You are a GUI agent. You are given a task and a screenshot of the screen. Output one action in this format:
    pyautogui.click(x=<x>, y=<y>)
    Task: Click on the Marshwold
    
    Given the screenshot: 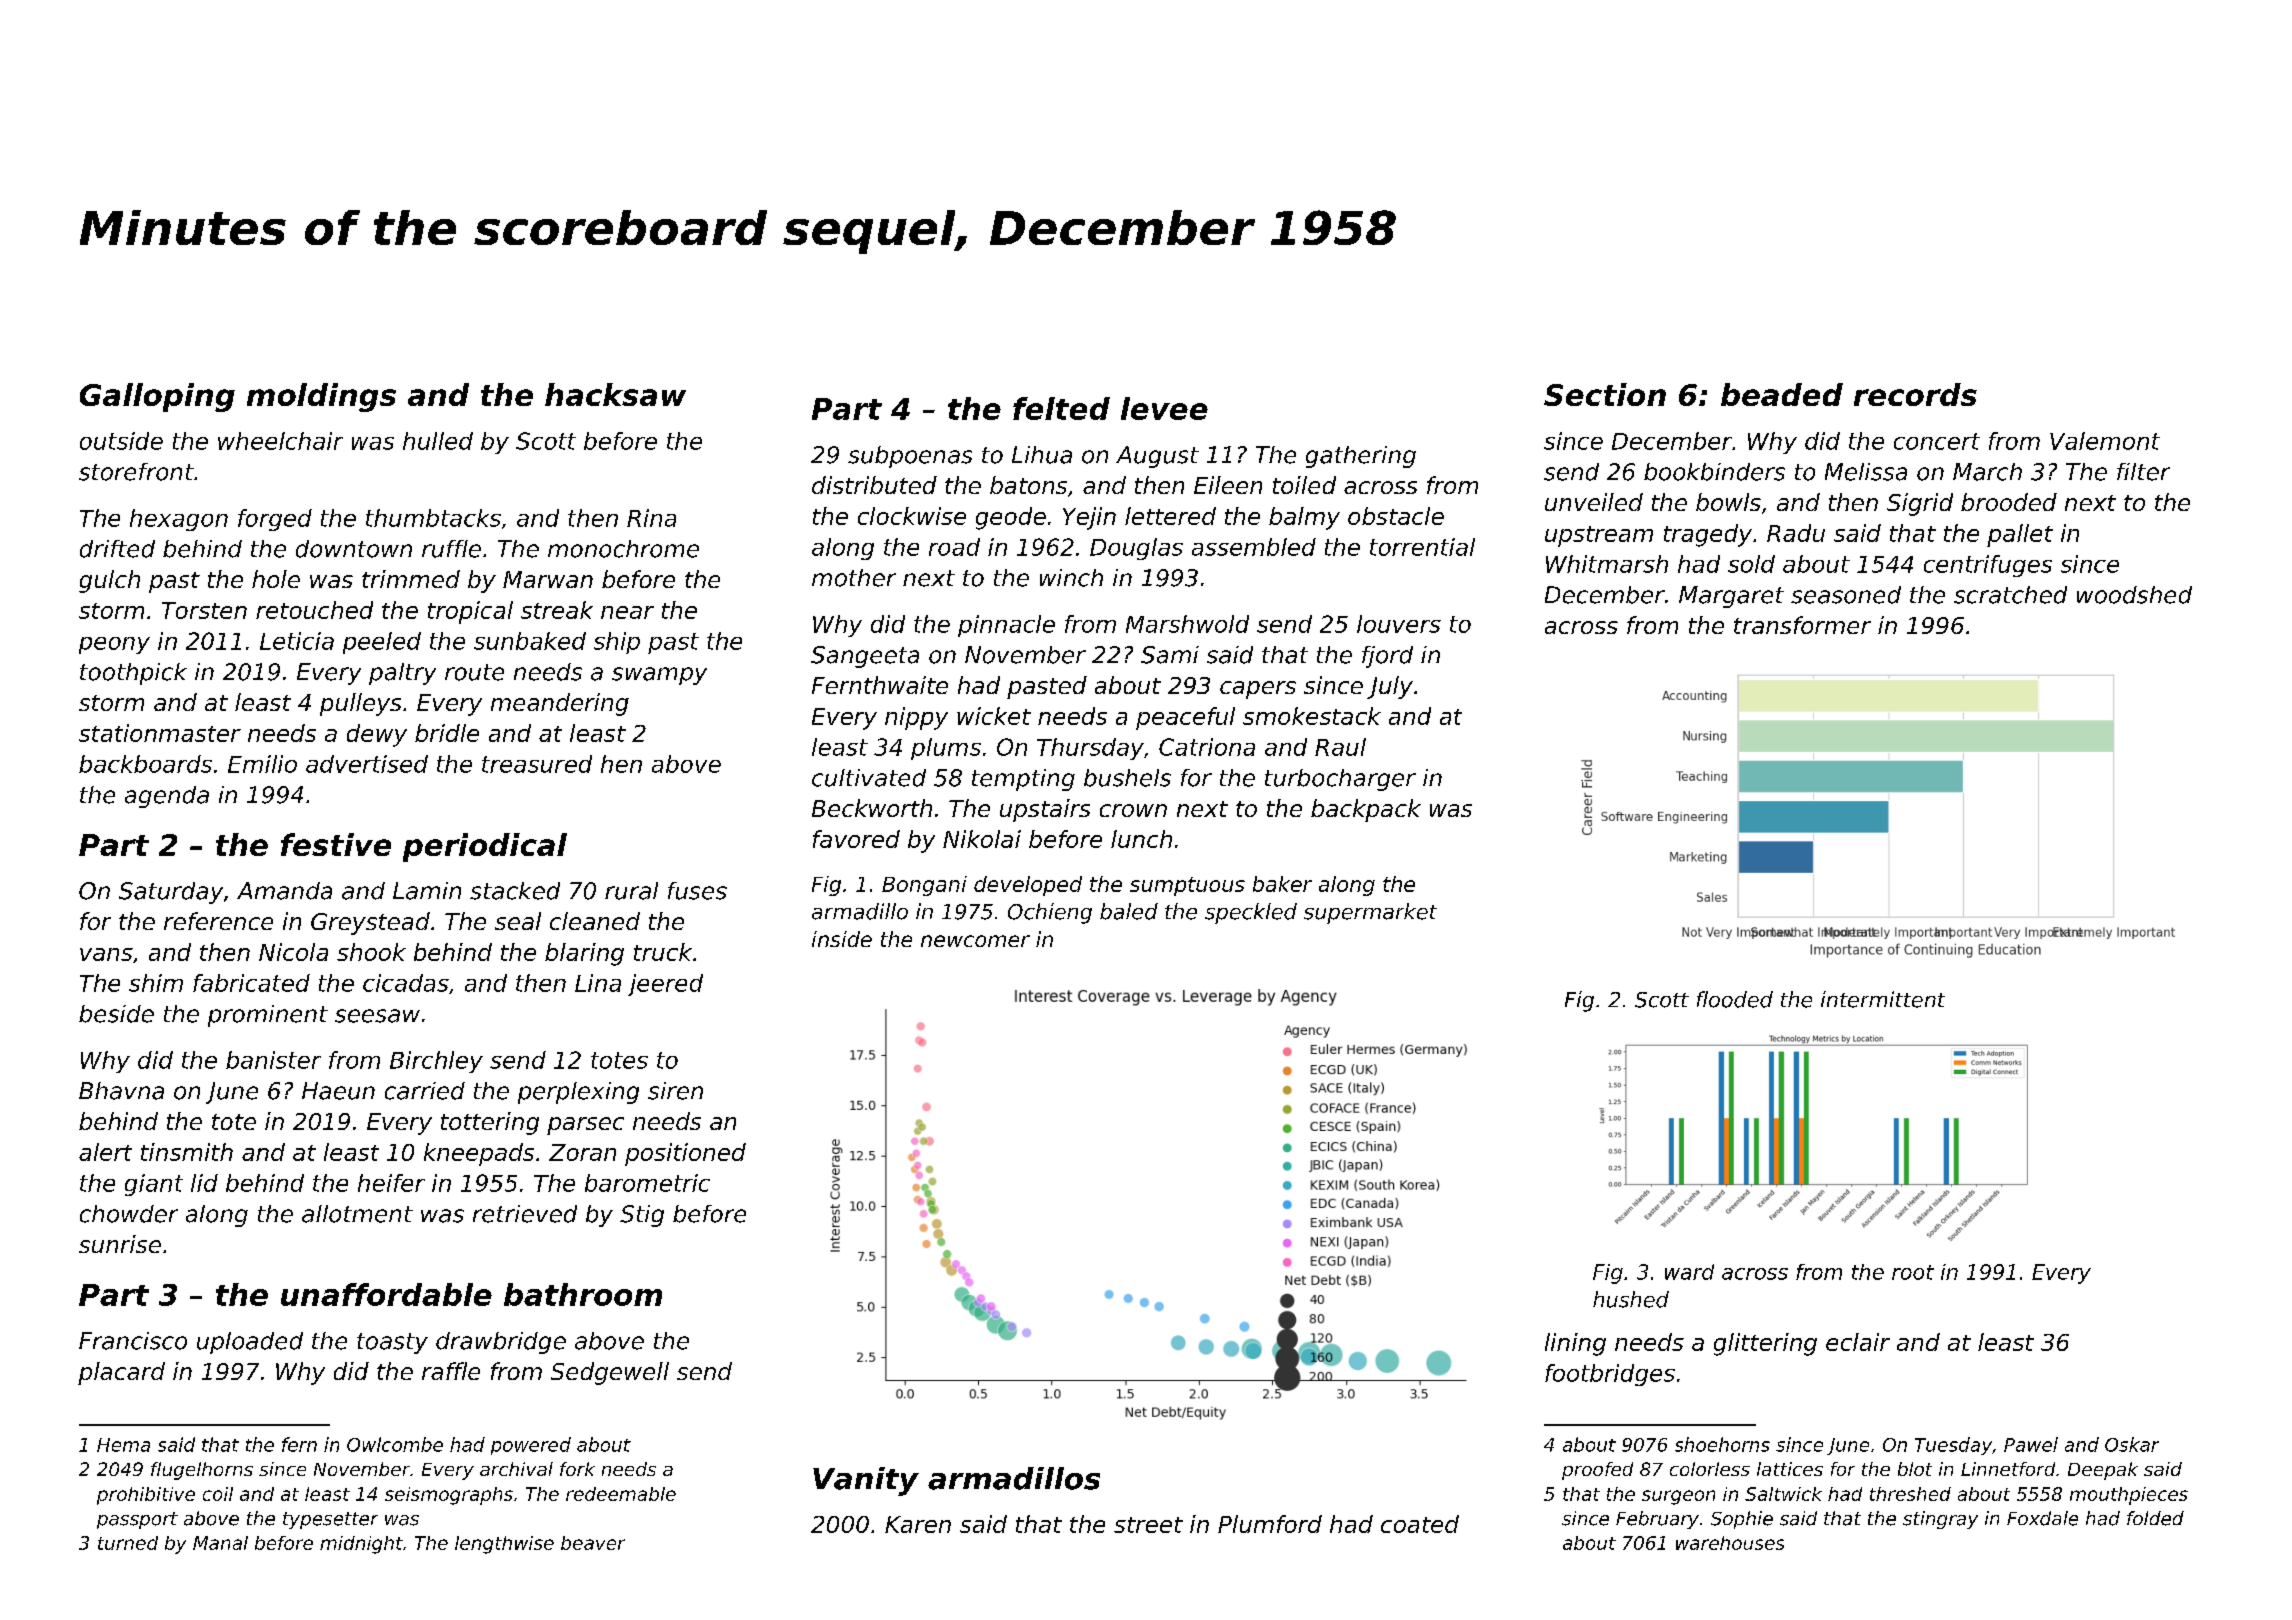 What is the action you would take?
    pyautogui.click(x=1187, y=624)
